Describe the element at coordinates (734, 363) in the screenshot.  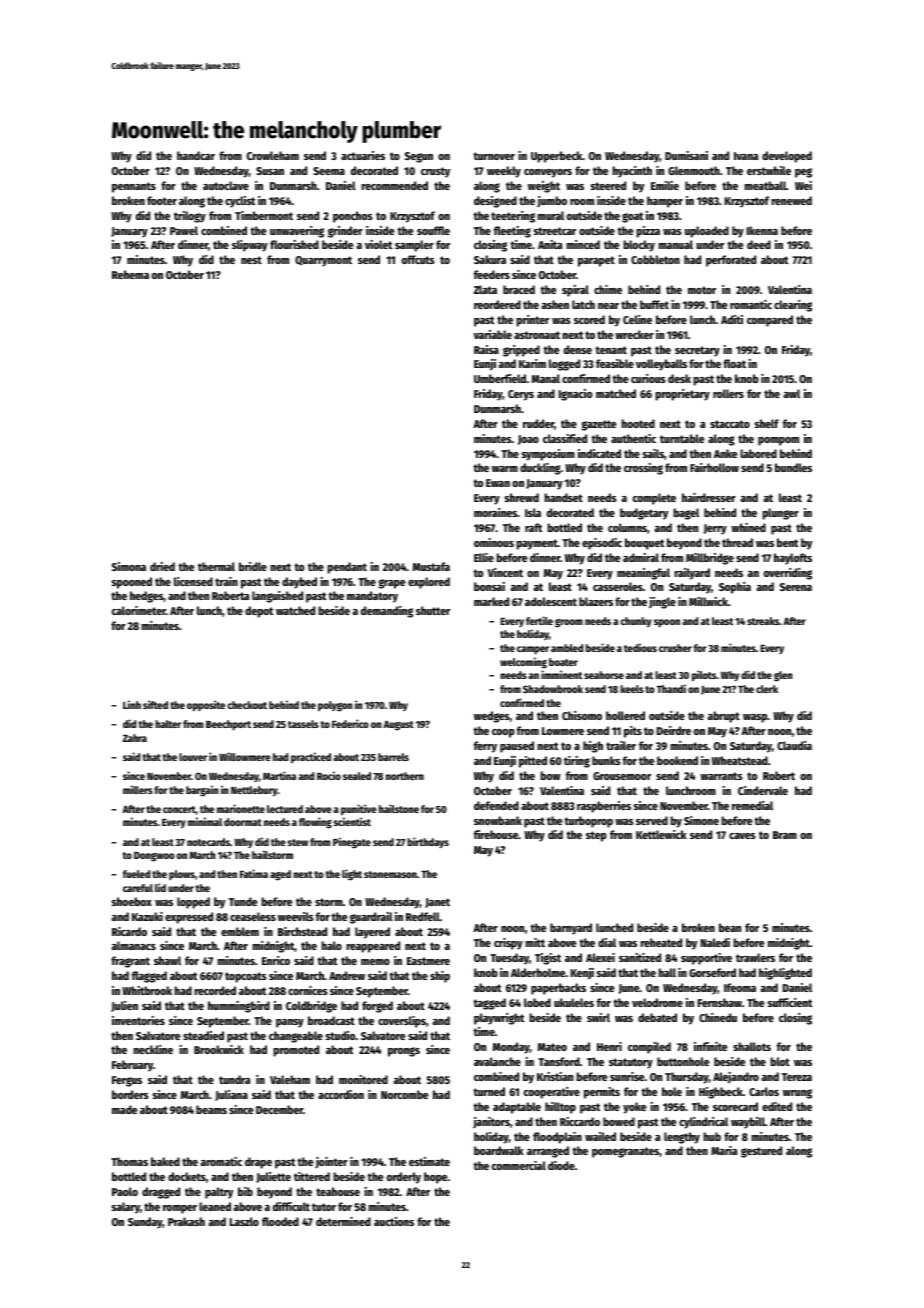
I see `float` at that location.
